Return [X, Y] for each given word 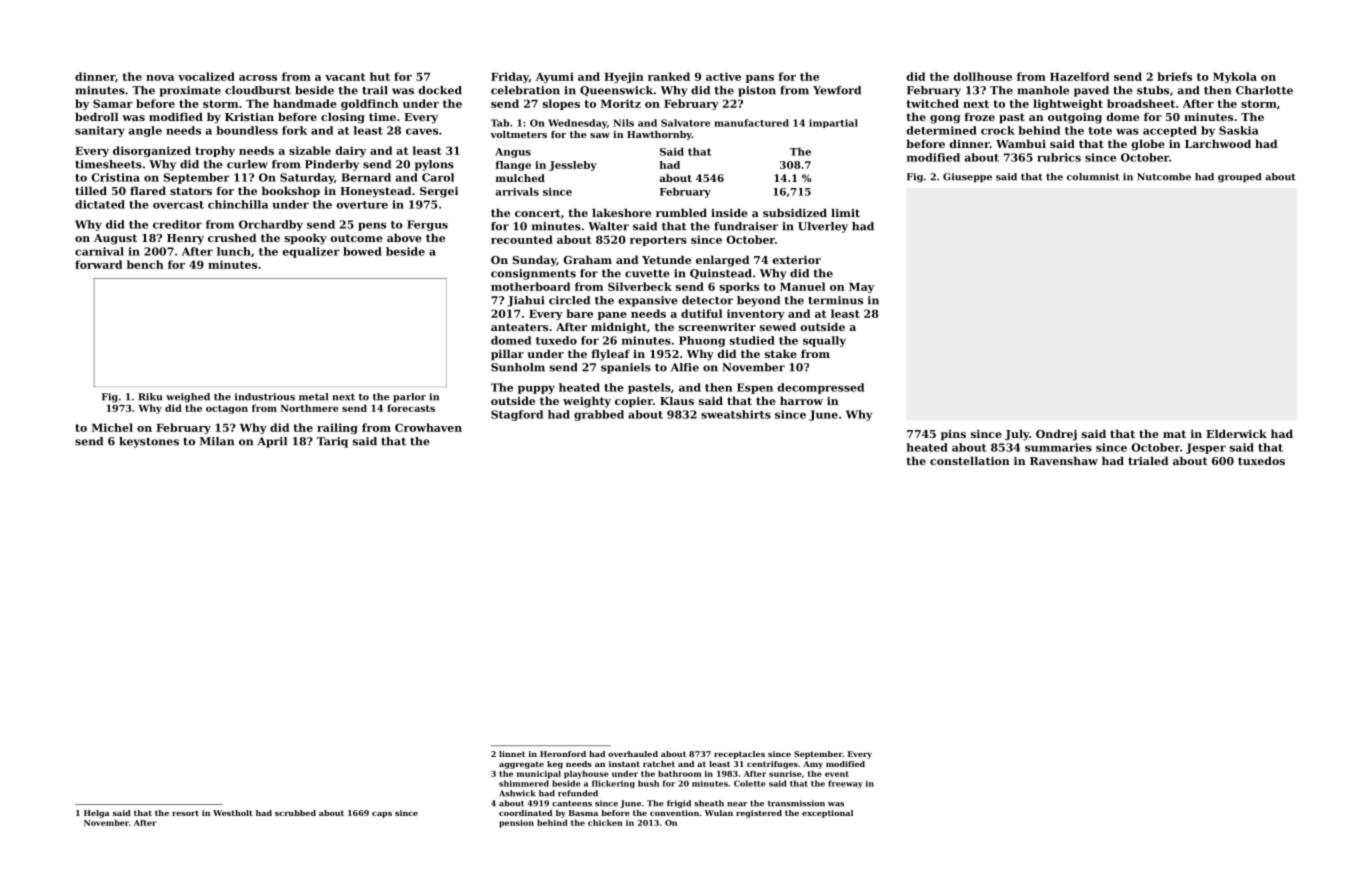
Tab [500, 123]
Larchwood [1218, 143]
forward [98, 264]
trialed [1148, 460]
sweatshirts [736, 414]
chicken [605, 822]
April [272, 442]
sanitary [100, 131]
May [861, 288]
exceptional [827, 814]
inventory [756, 314]
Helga [96, 814]
